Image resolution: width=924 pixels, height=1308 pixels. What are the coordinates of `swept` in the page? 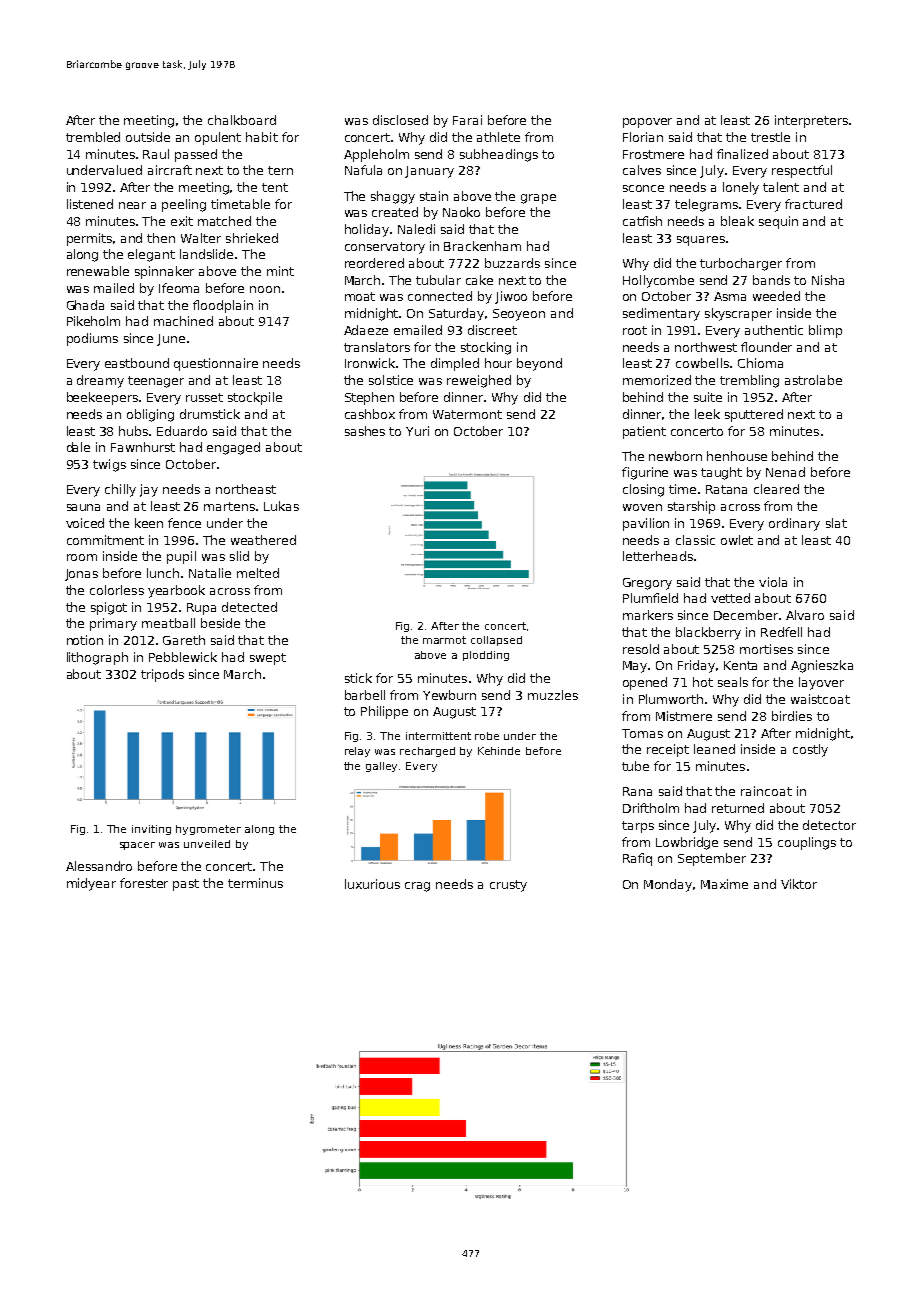 It's located at (268, 659).
